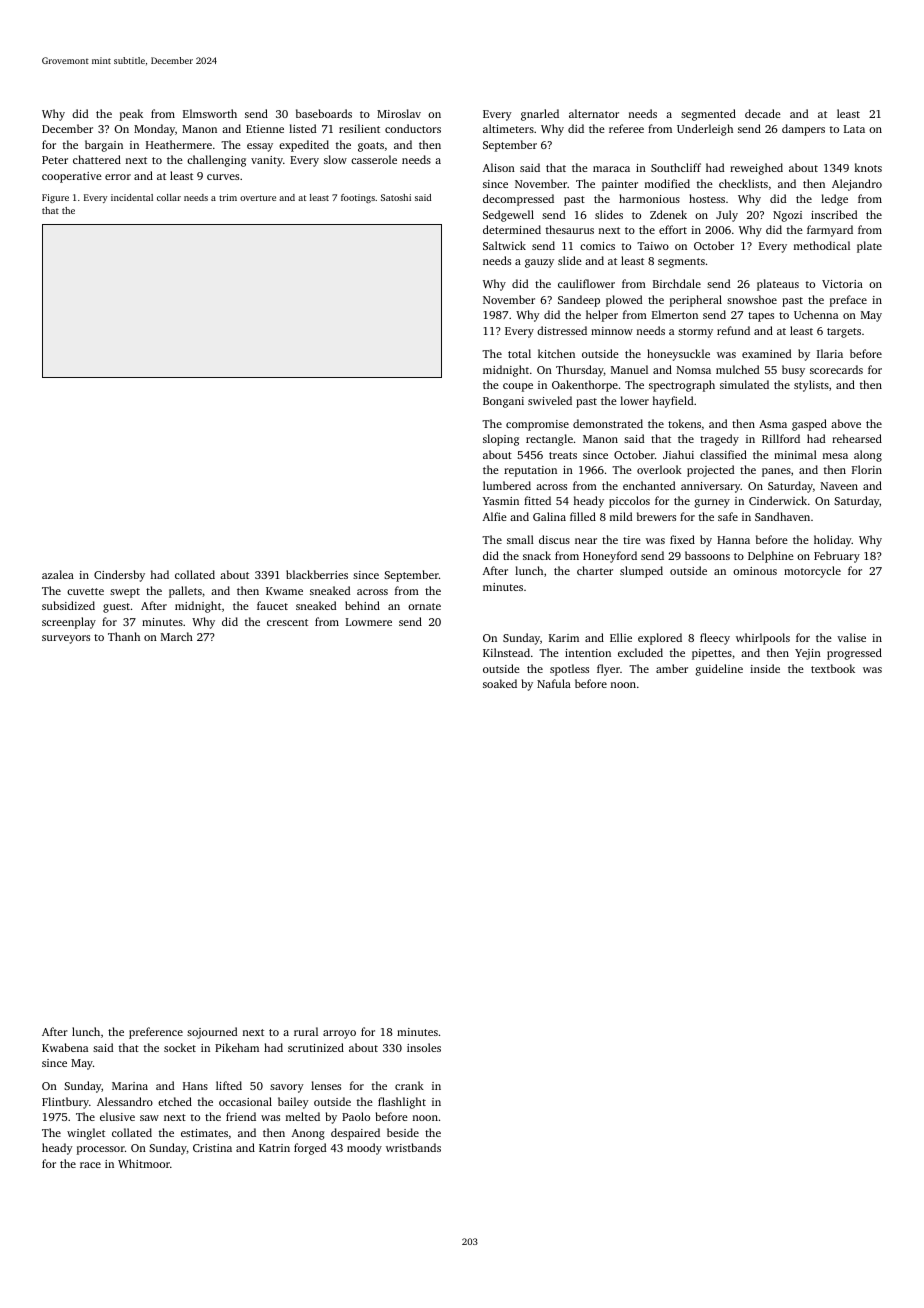 Image resolution: width=924 pixels, height=1308 pixels. Describe the element at coordinates (317, 574) in the page. I see `blackberries` at that location.
